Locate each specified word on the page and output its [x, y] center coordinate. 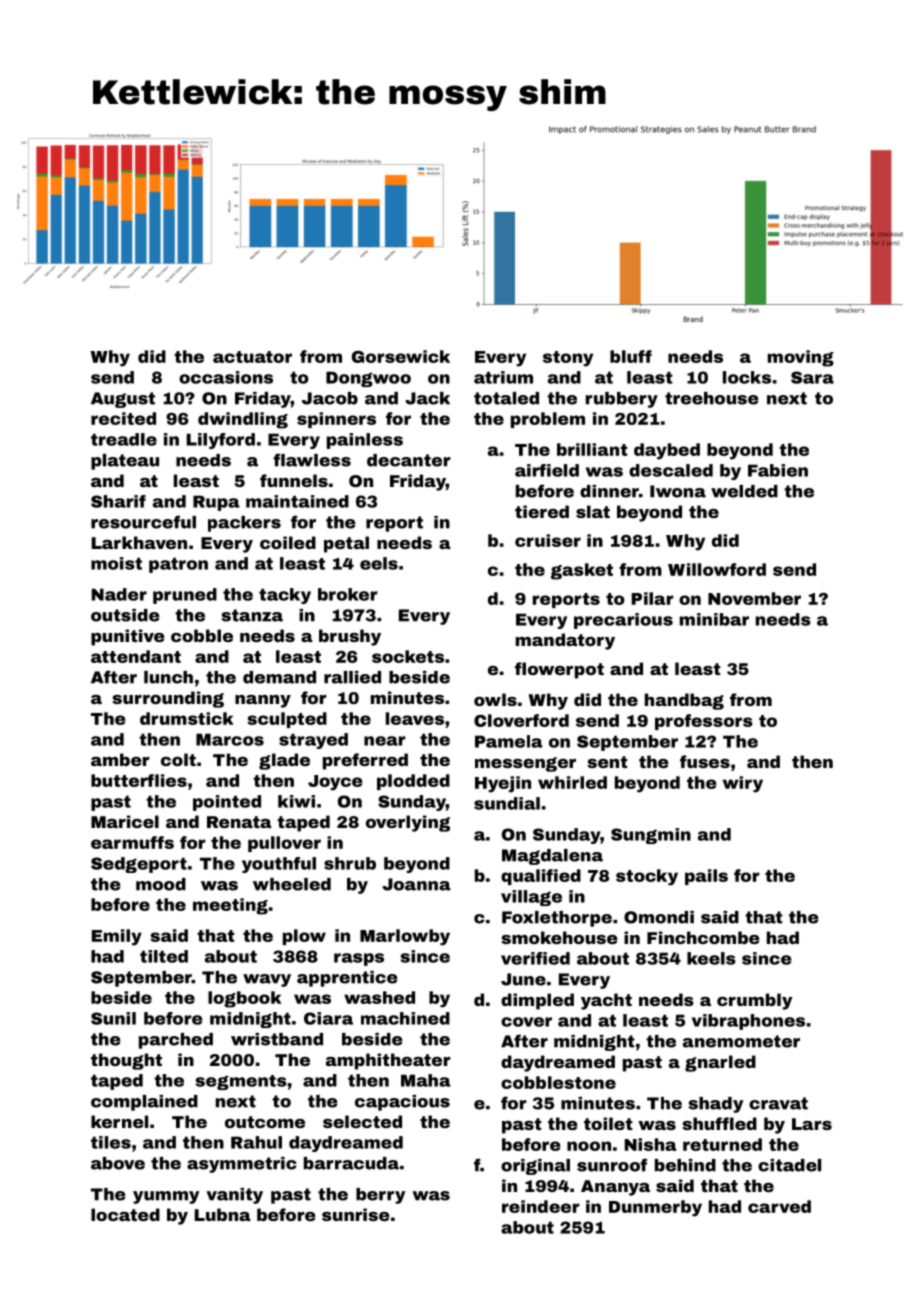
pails [706, 877]
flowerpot [559, 670]
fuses [705, 761]
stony [568, 359]
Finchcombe [703, 937]
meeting [230, 906]
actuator [252, 357]
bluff [631, 356]
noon [589, 1146]
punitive [128, 637]
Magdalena [552, 857]
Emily [117, 937]
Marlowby [405, 937]
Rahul [256, 1142]
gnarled [720, 1063]
